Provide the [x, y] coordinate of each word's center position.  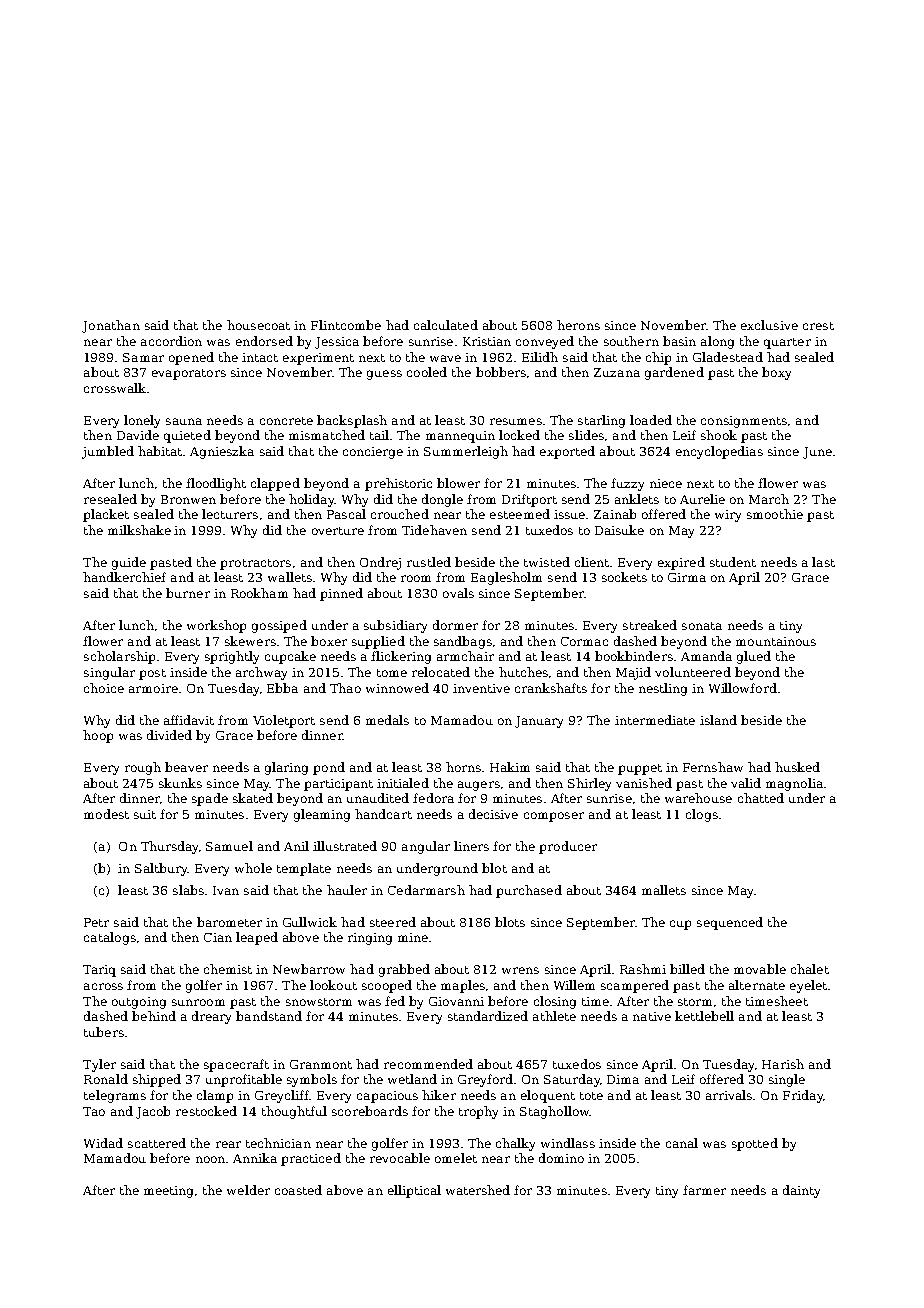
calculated [446, 325]
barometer [229, 922]
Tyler [99, 1065]
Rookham [259, 593]
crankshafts [551, 688]
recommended [428, 1064]
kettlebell [704, 1016]
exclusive [769, 325]
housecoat [258, 325]
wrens [520, 970]
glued [754, 657]
